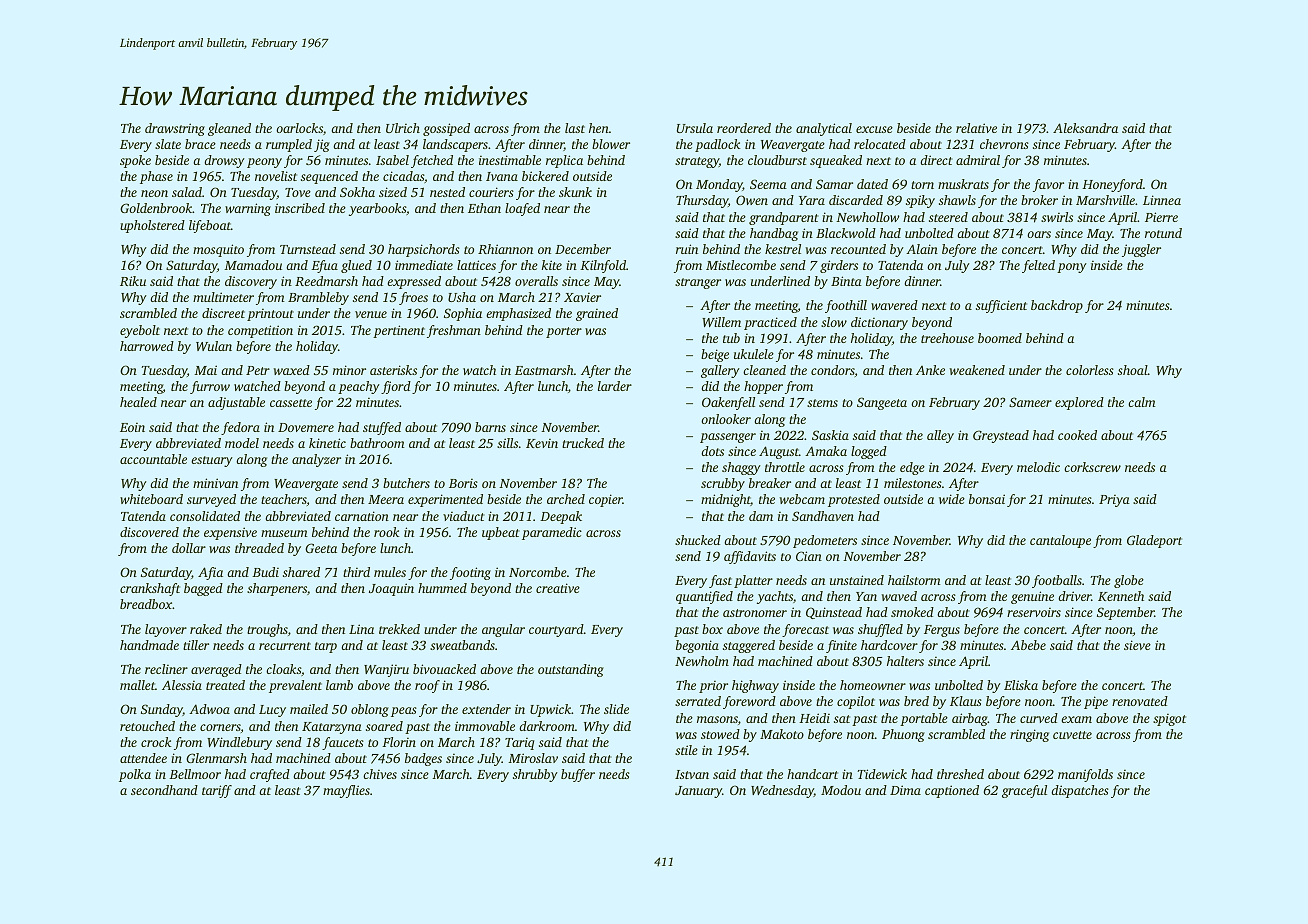 Image resolution: width=1308 pixels, height=924 pixels. I want to click on averaged, so click(216, 670).
